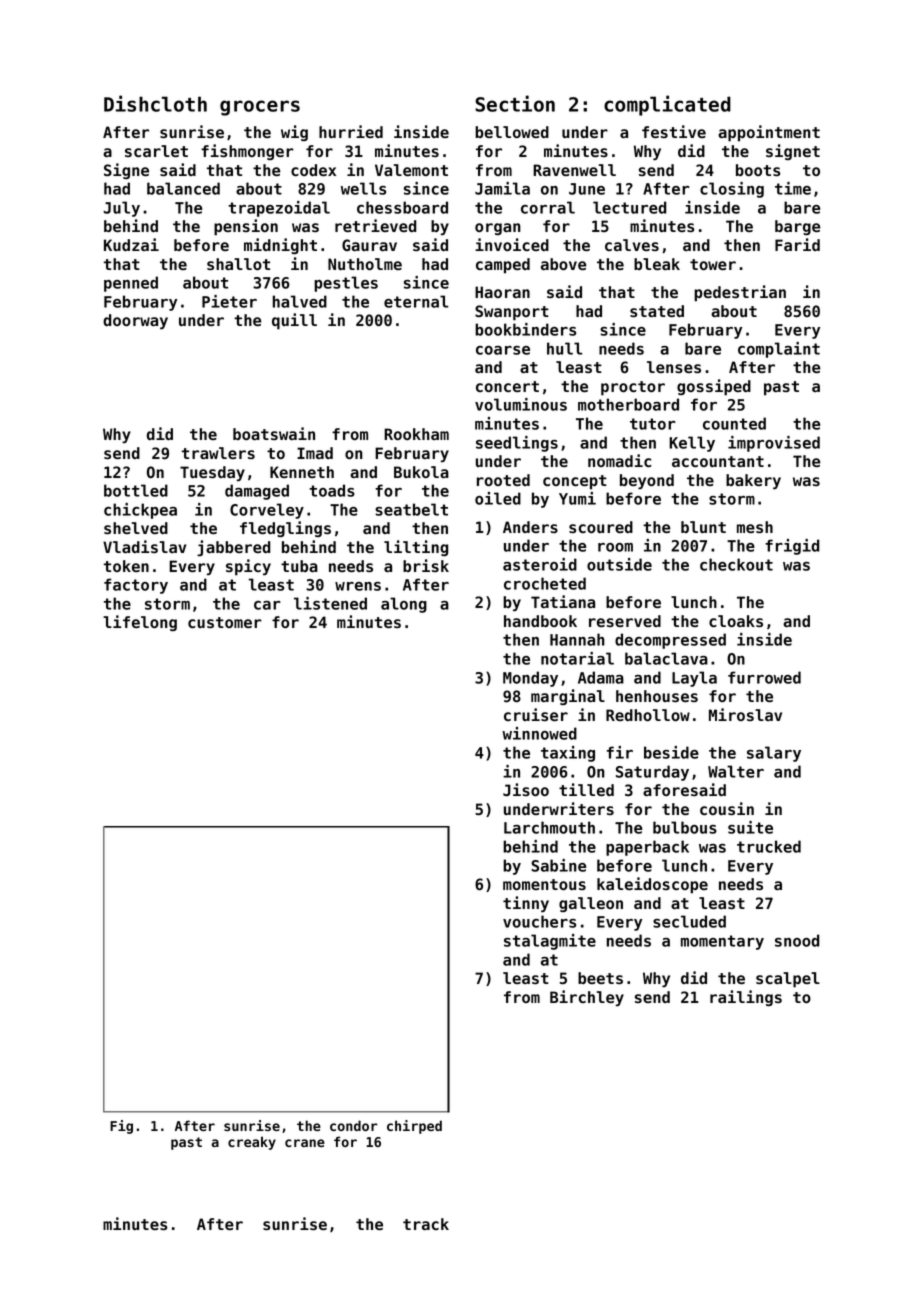 The height and width of the screenshot is (1308, 924). I want to click on organ, so click(498, 229).
